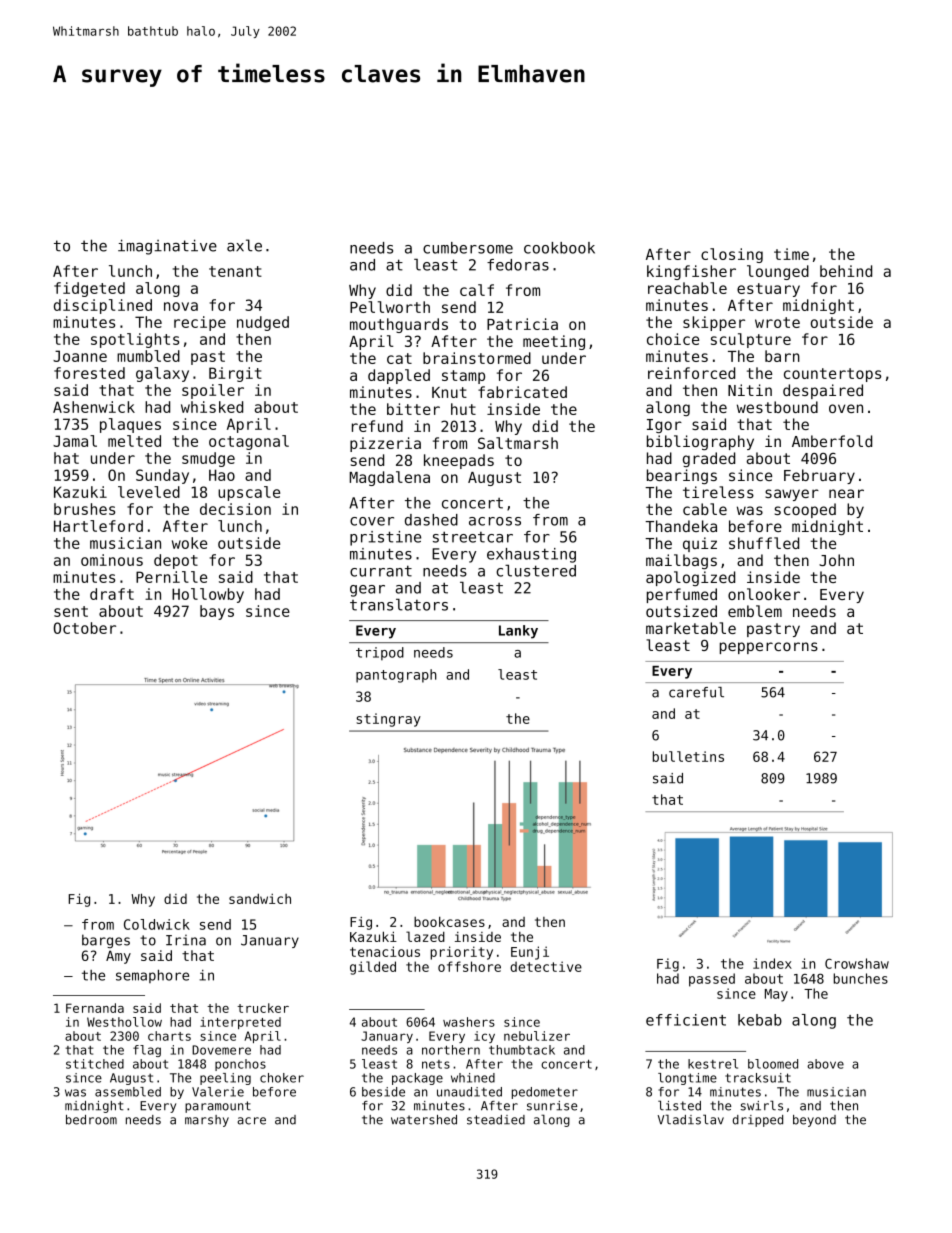 This document has width=952, height=1233. What do you see at coordinates (399, 376) in the document?
I see `dappled` at bounding box center [399, 376].
